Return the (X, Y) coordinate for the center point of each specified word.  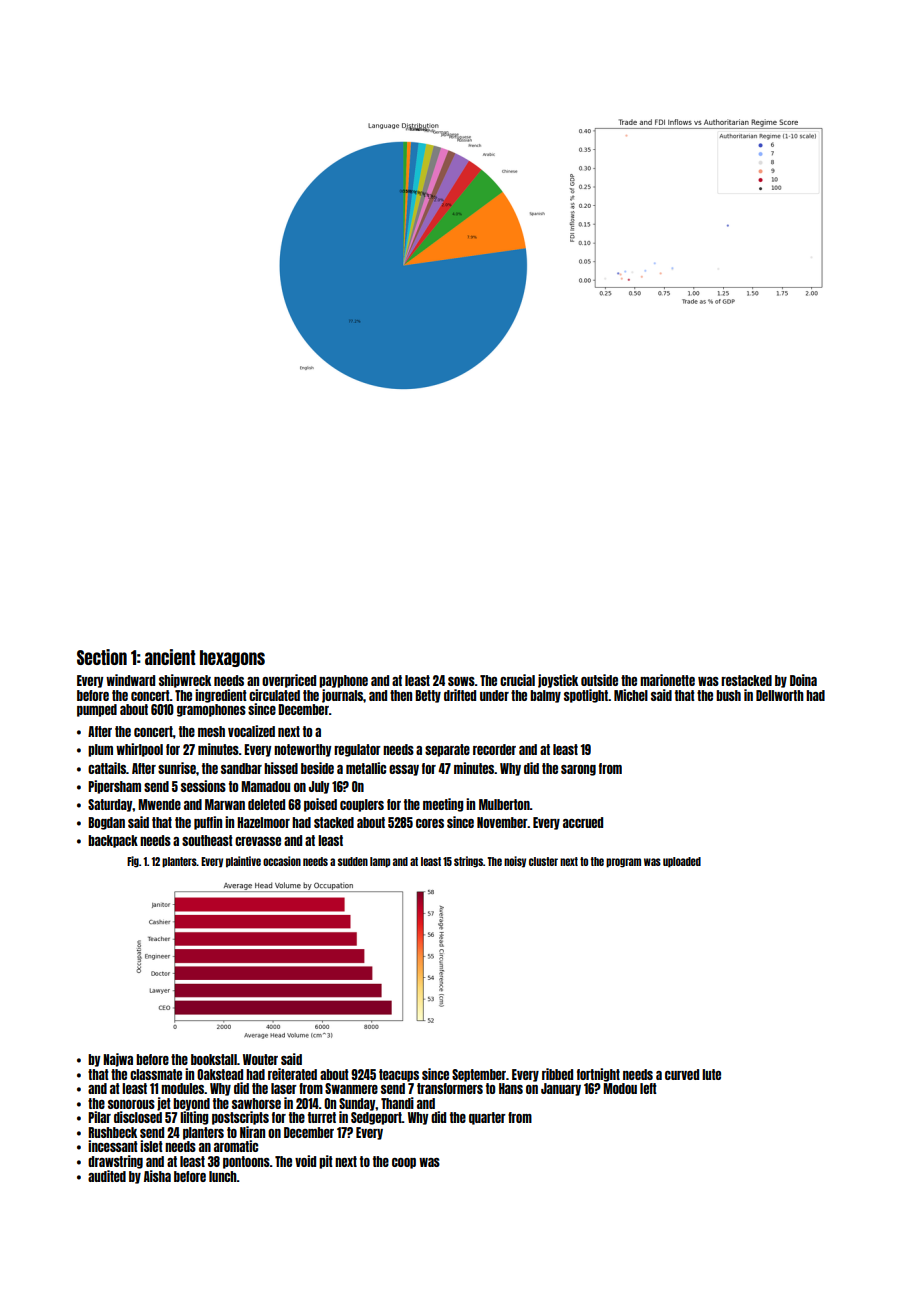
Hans (511, 1088)
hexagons (232, 658)
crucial (517, 680)
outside (599, 680)
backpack (113, 841)
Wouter (260, 1059)
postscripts (240, 1118)
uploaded (682, 862)
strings (468, 862)
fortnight (598, 1075)
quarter (487, 1118)
